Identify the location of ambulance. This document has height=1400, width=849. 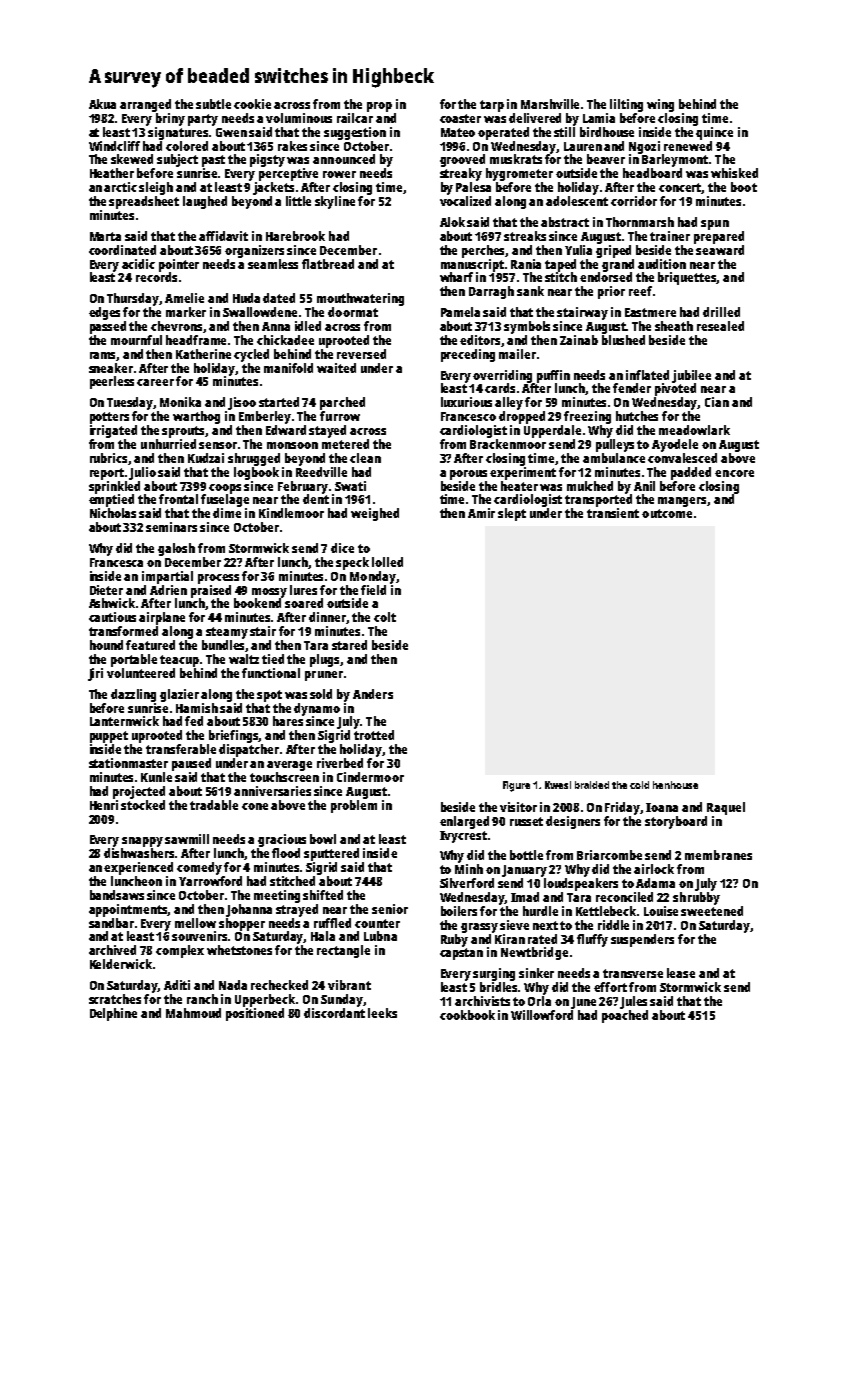
(614, 458).
